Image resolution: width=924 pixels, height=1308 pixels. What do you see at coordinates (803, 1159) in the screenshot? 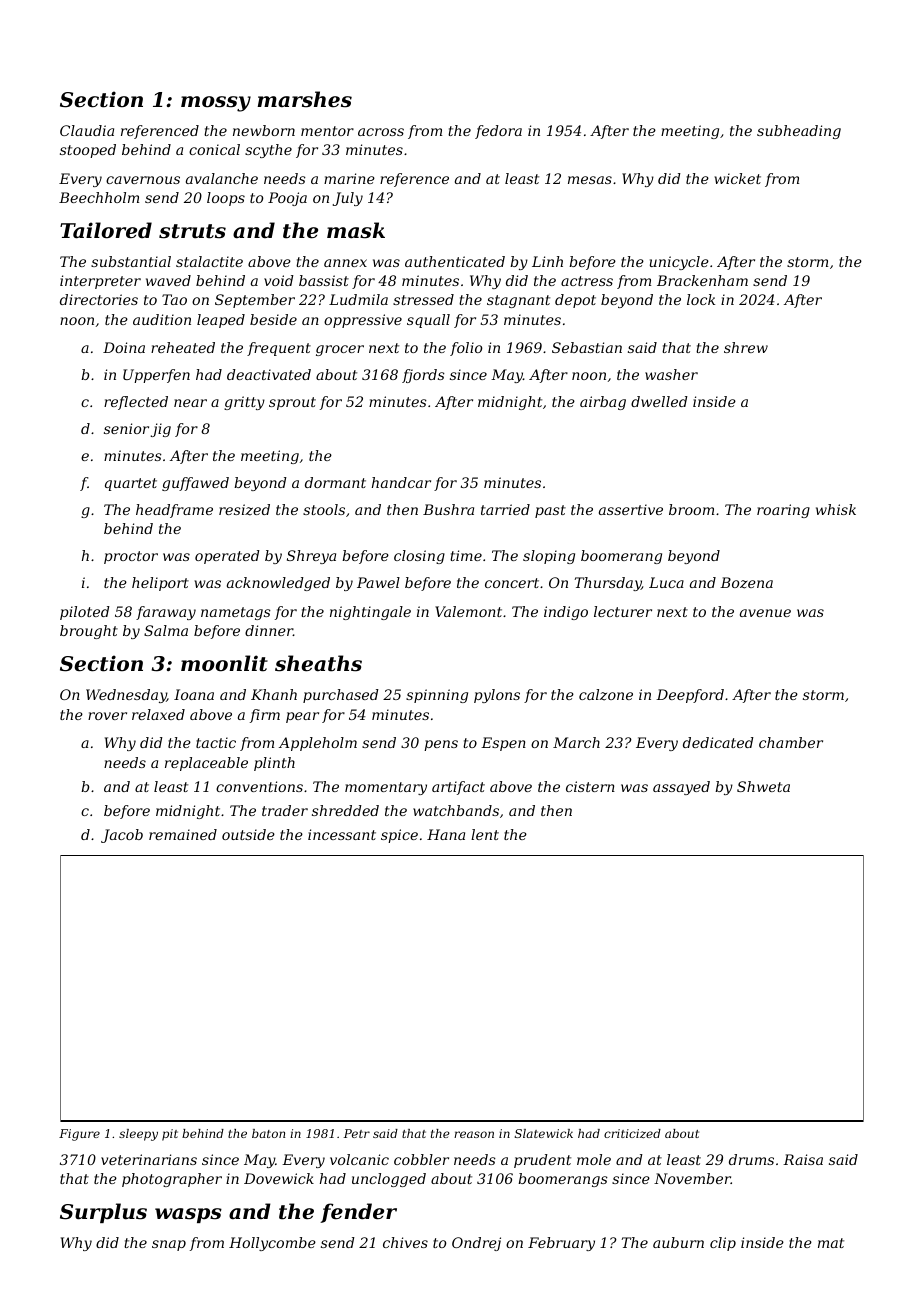
I see `Raisa` at bounding box center [803, 1159].
